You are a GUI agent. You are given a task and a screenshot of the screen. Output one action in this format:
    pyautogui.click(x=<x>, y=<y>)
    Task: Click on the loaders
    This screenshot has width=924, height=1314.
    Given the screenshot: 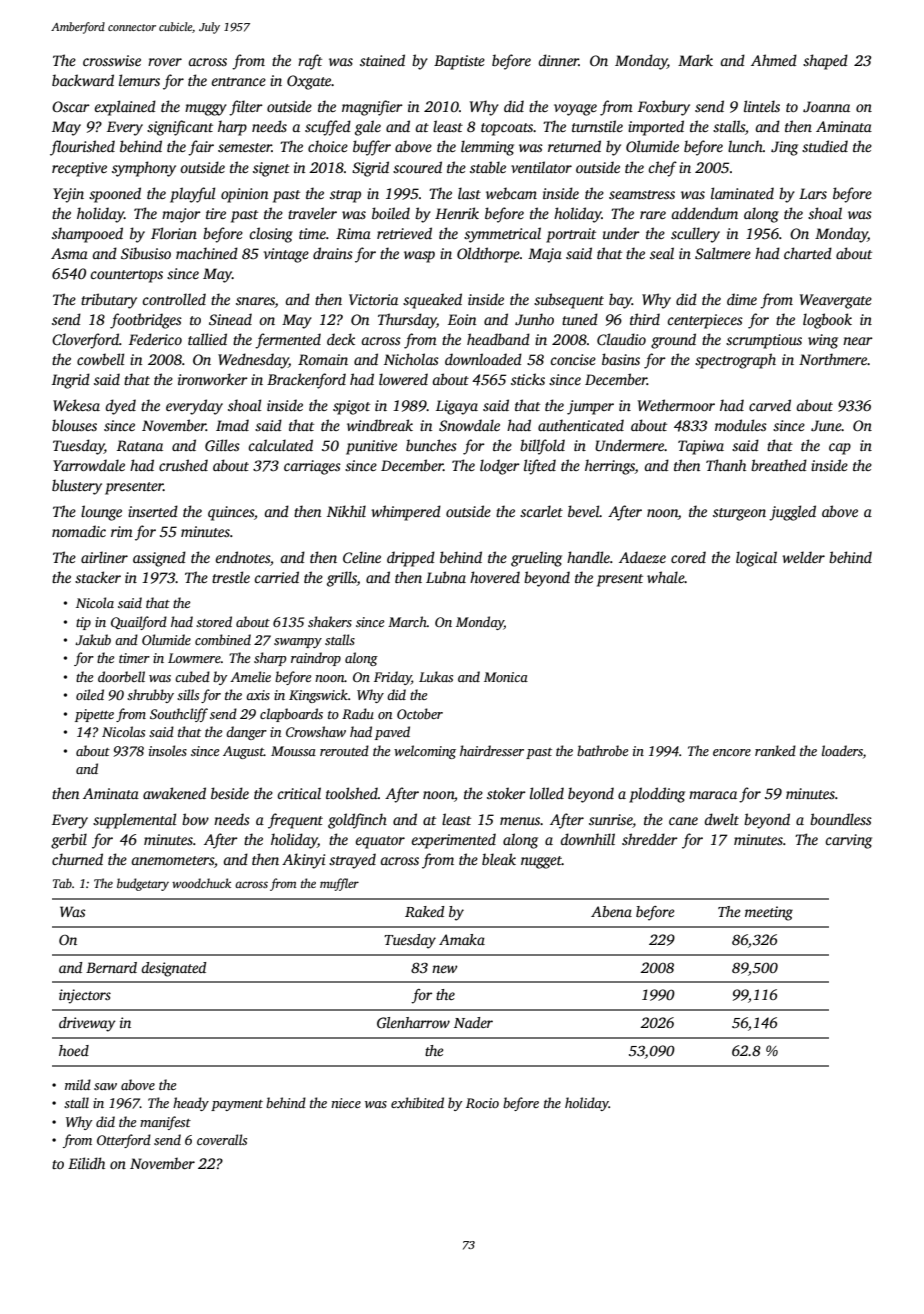 What is the action you would take?
    pyautogui.click(x=842, y=750)
